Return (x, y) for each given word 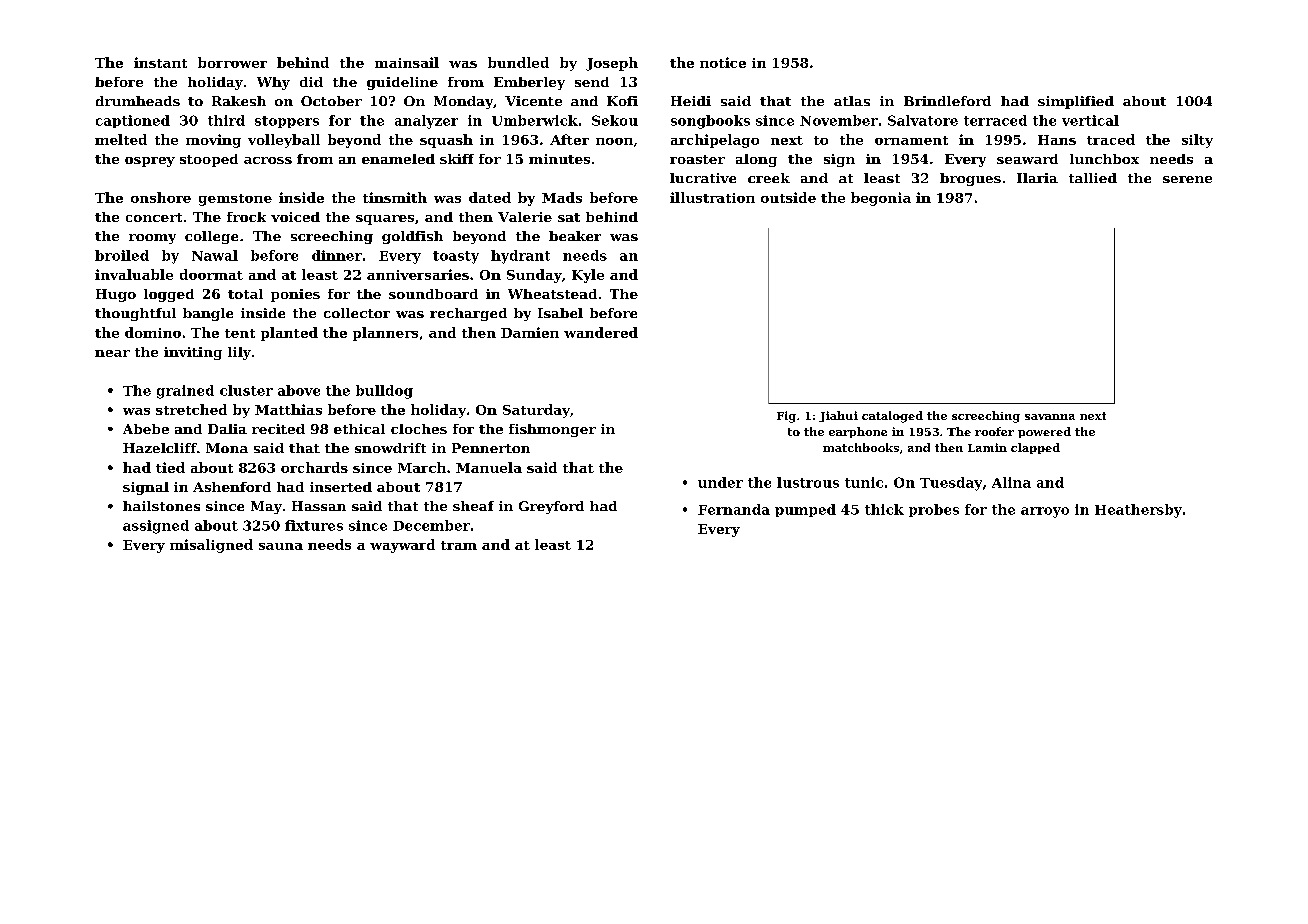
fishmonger (552, 430)
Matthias (288, 409)
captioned (133, 121)
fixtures (314, 525)
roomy (152, 239)
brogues (970, 179)
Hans (1057, 140)
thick (884, 509)
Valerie (525, 217)
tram (459, 545)
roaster (697, 159)
